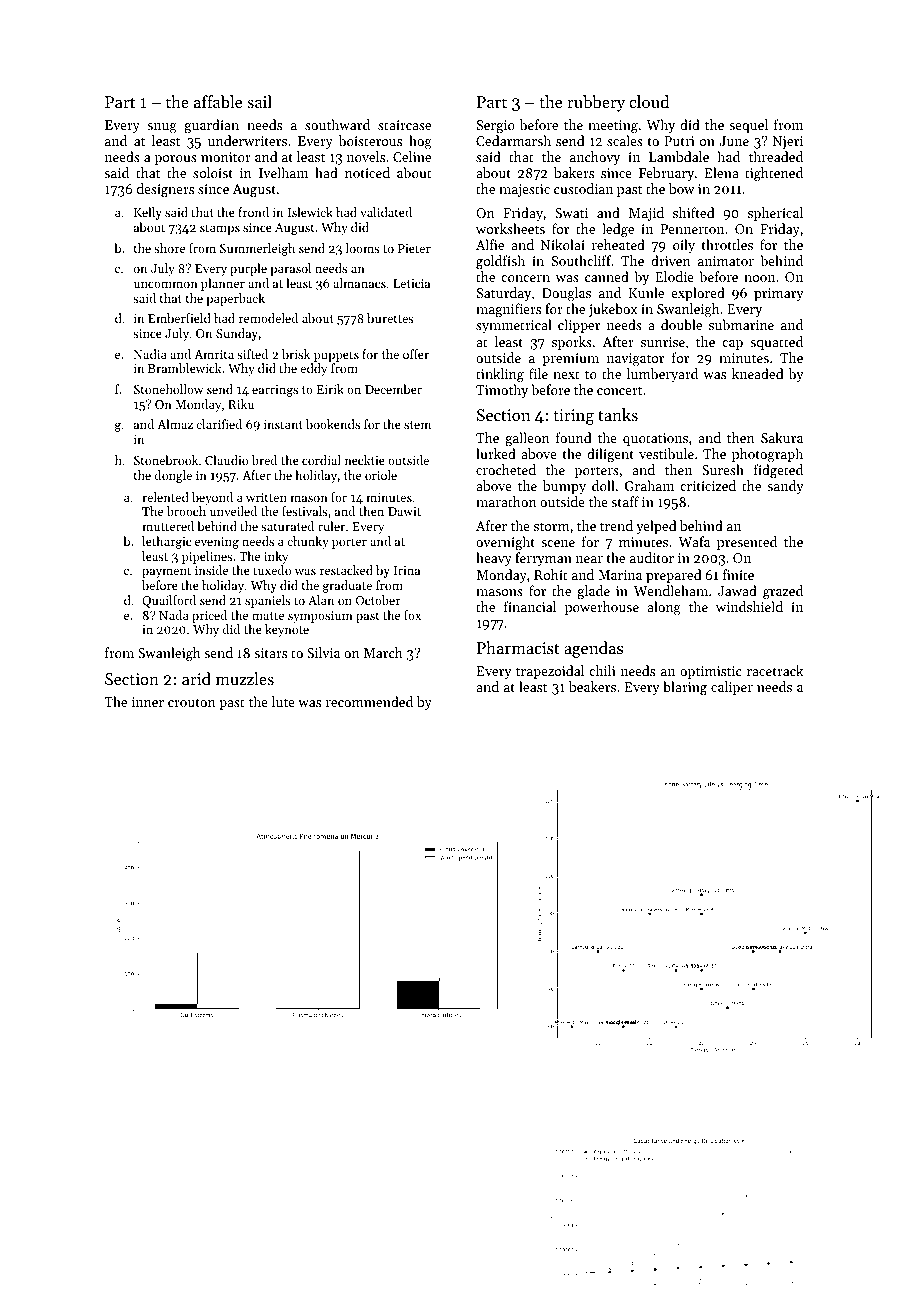 The height and width of the screenshot is (1316, 908). What do you see at coordinates (245, 678) in the screenshot?
I see `muzzles` at bounding box center [245, 678].
